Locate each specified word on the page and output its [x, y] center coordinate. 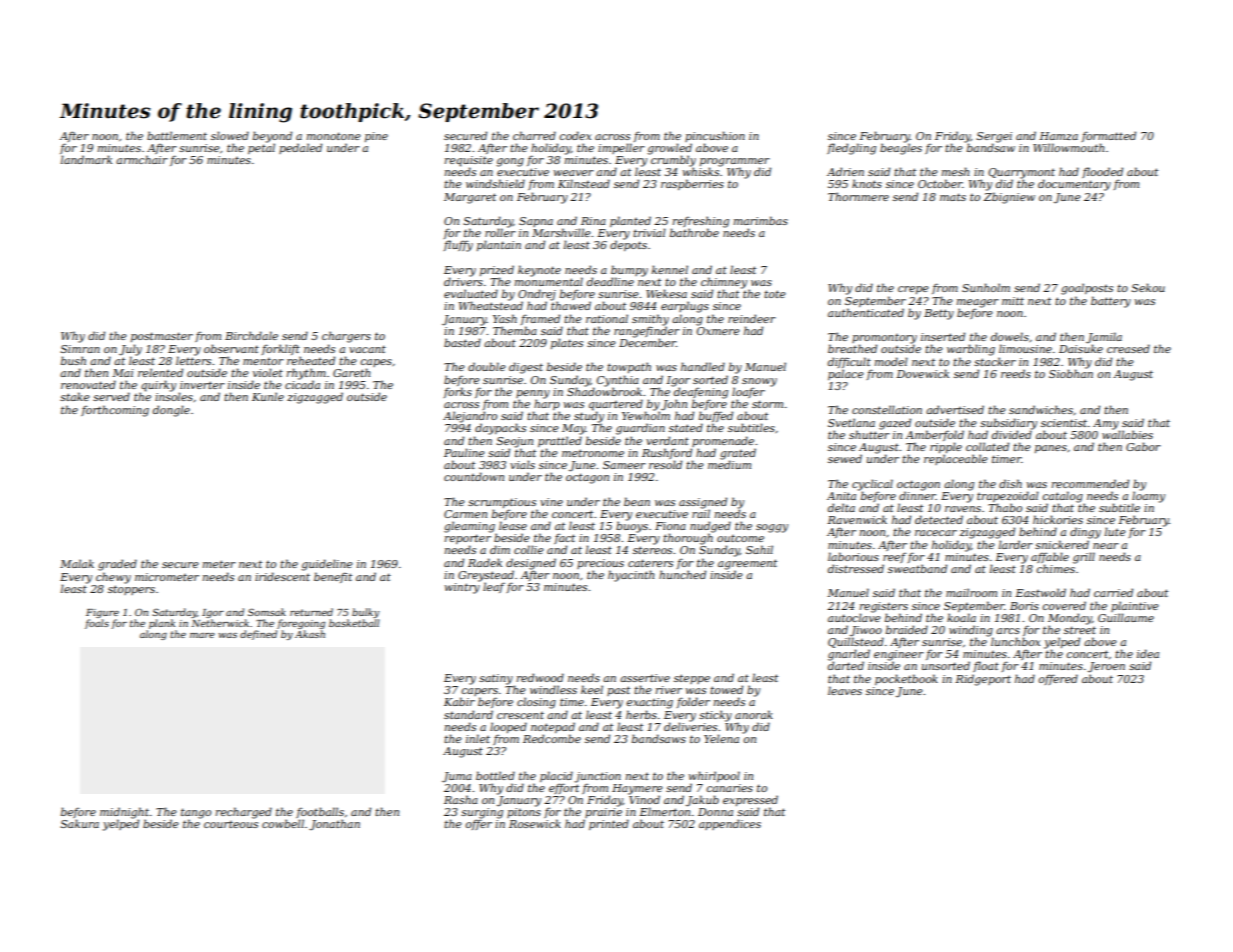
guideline [327, 565]
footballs [320, 812]
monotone [334, 136]
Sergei [994, 137]
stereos [652, 550]
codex [575, 135]
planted [630, 221]
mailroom [971, 592]
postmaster [162, 337]
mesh [955, 171]
